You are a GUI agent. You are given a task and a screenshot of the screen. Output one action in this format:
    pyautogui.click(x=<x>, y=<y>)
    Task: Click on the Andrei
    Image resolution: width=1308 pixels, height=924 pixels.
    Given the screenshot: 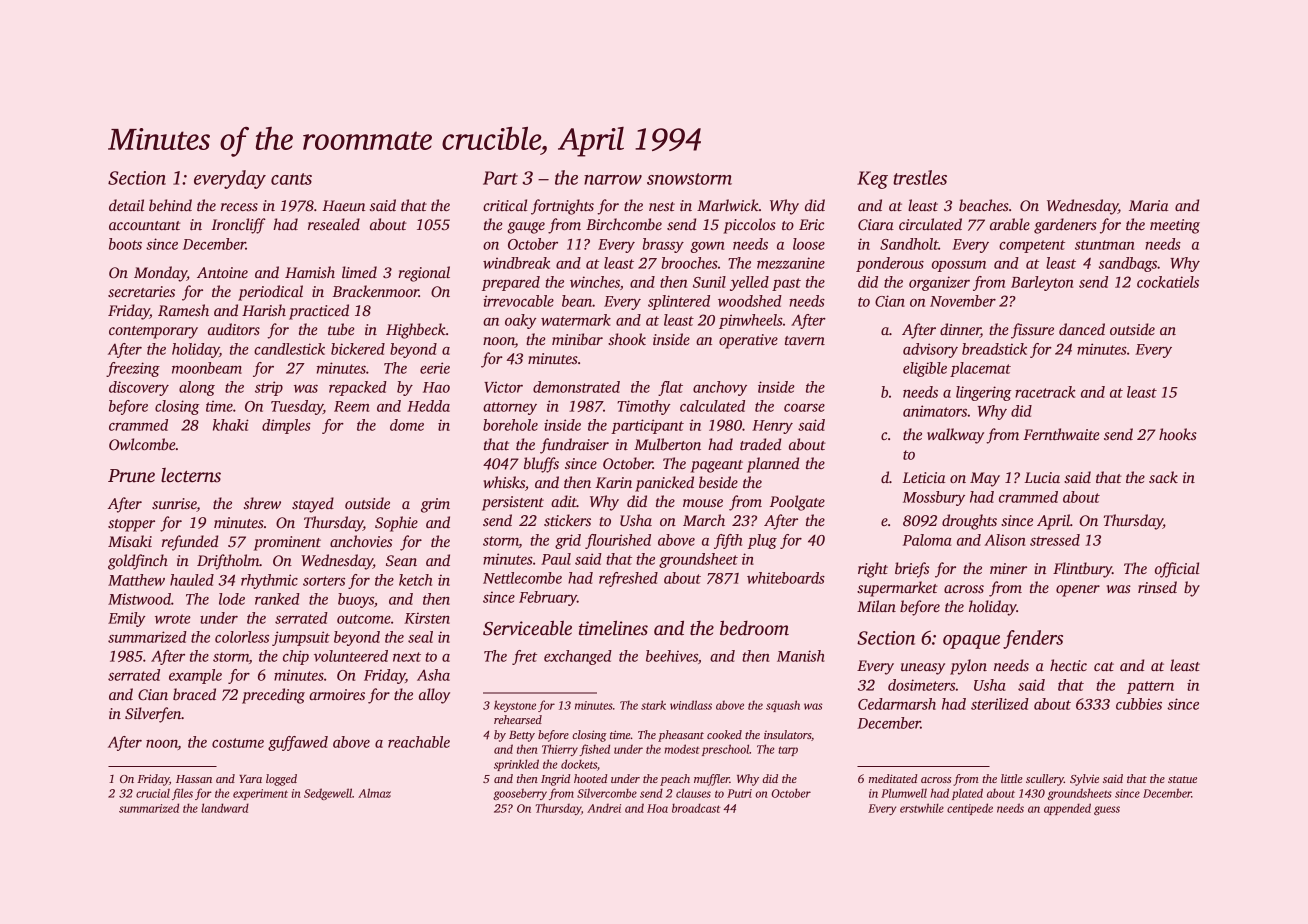 What is the action you would take?
    pyautogui.click(x=604, y=808)
